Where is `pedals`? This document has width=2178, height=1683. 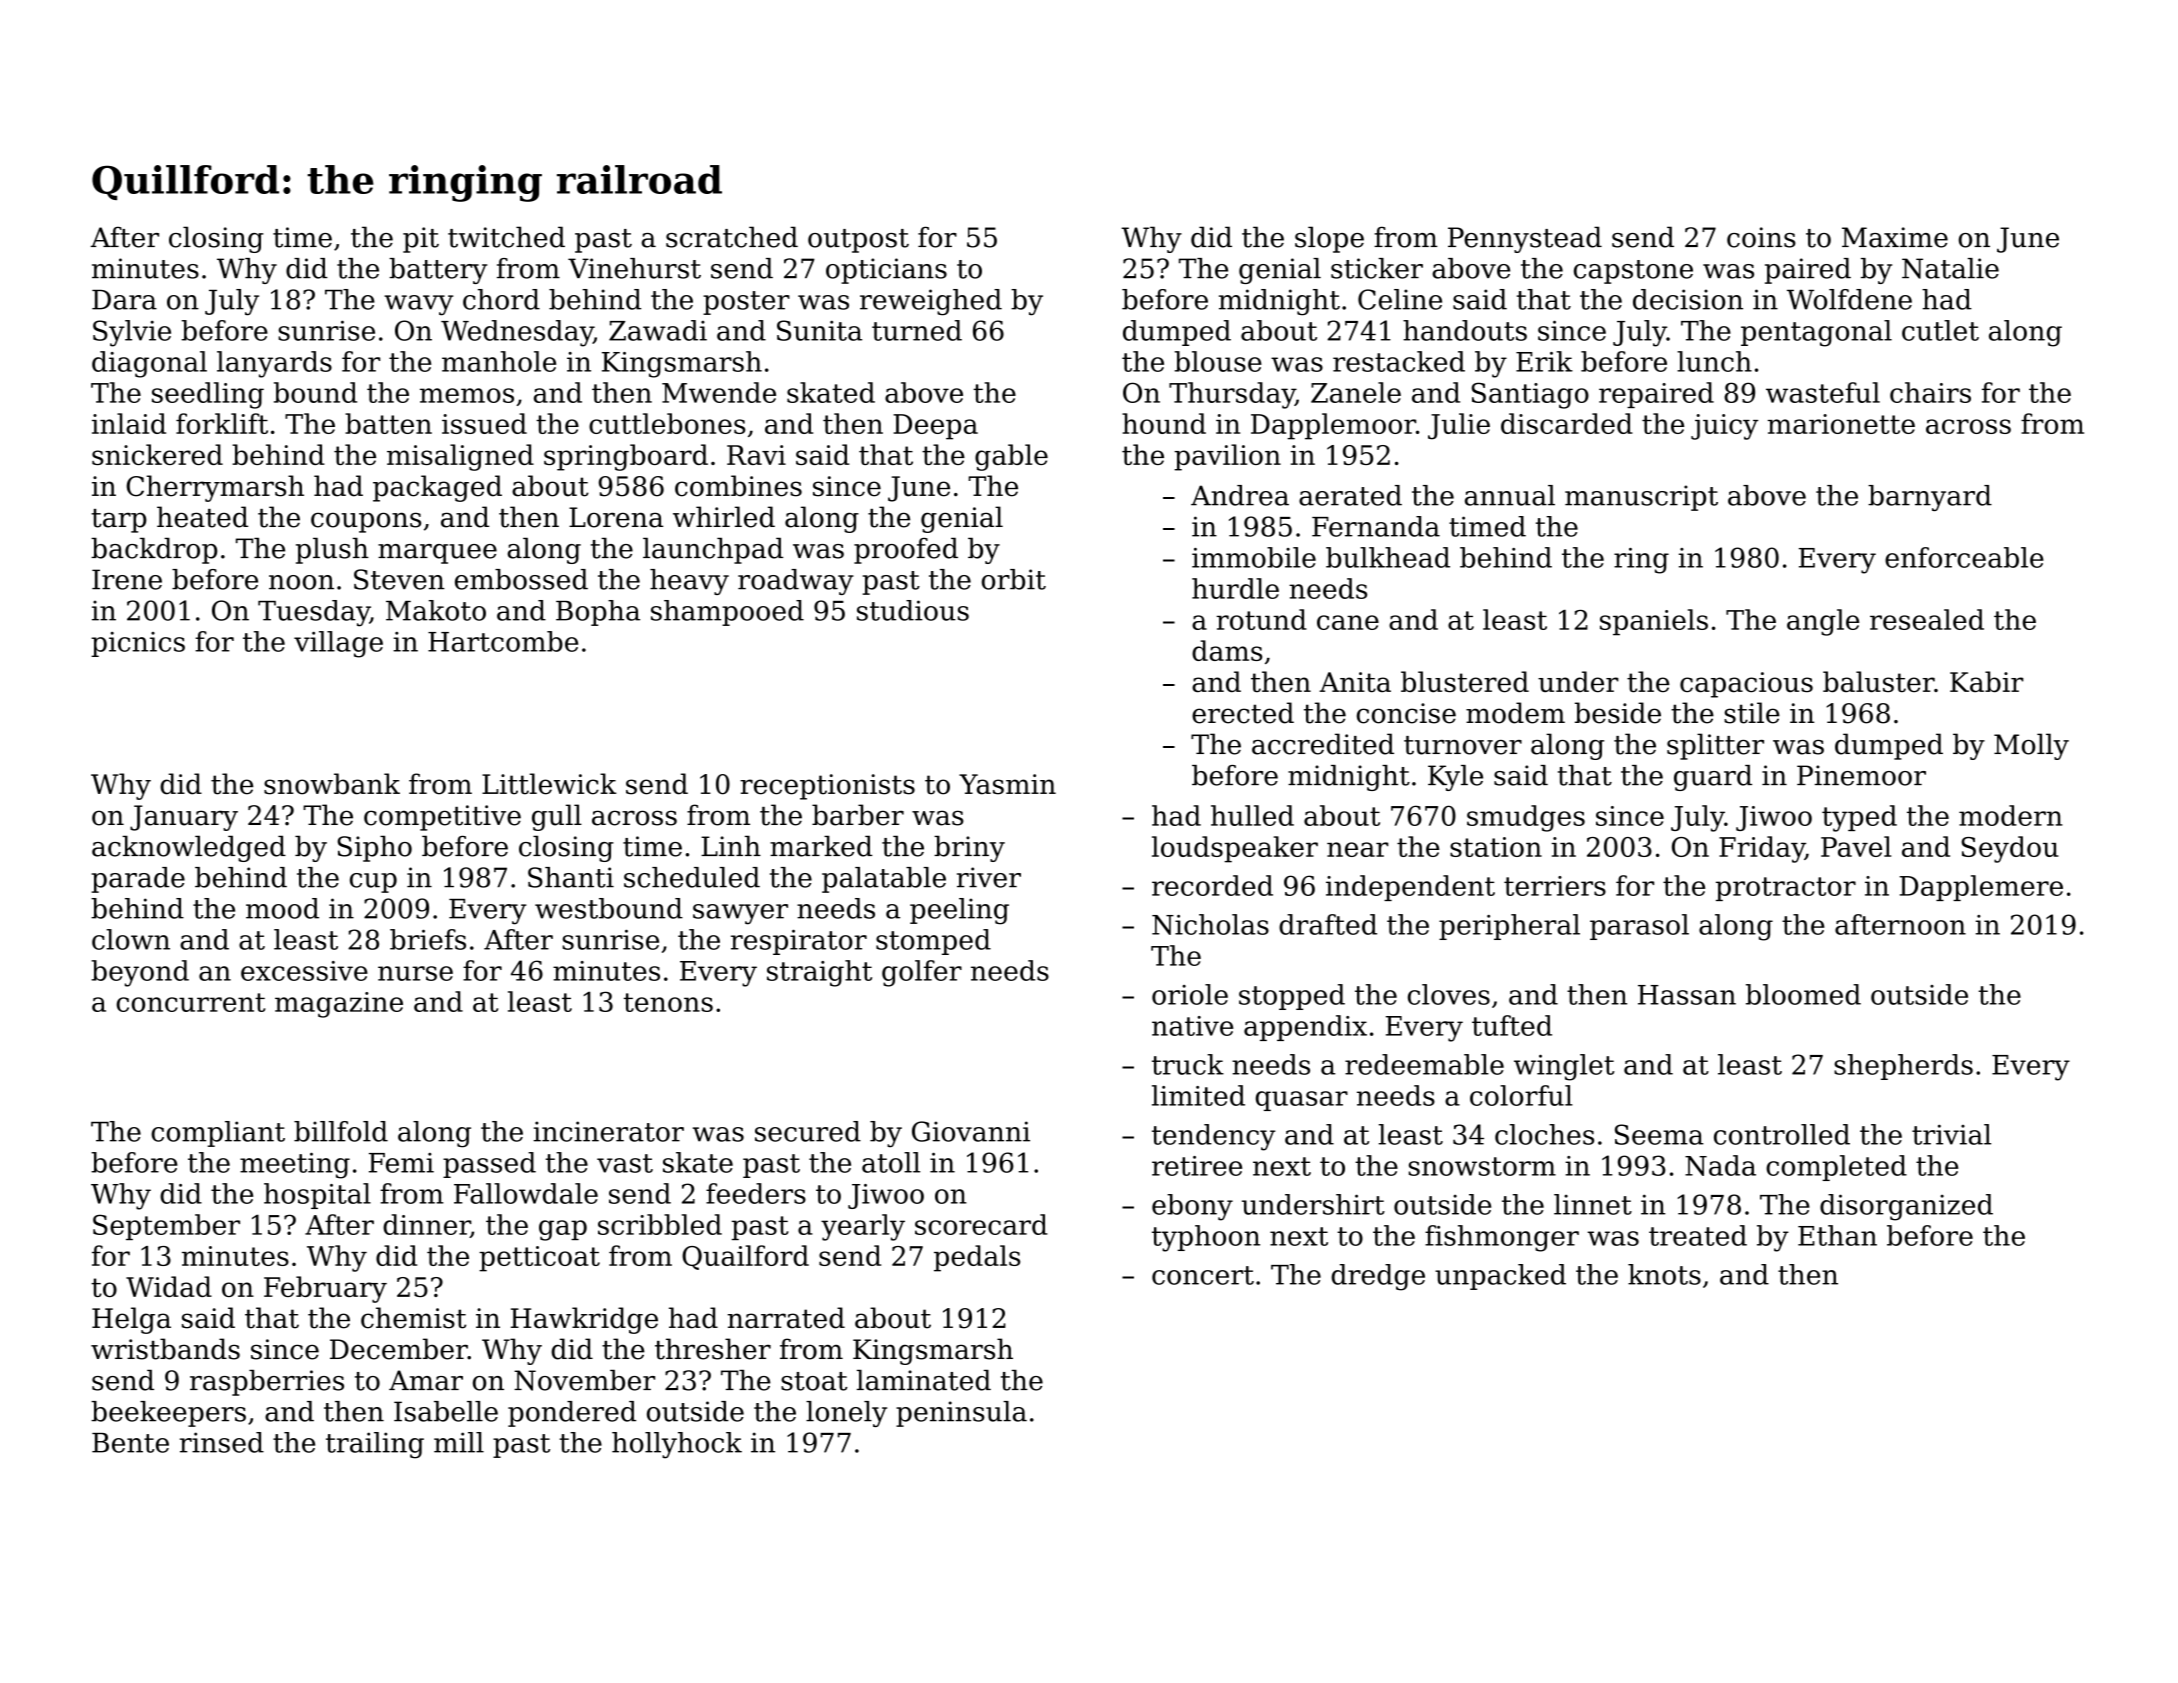
pedals is located at coordinates (977, 1258).
